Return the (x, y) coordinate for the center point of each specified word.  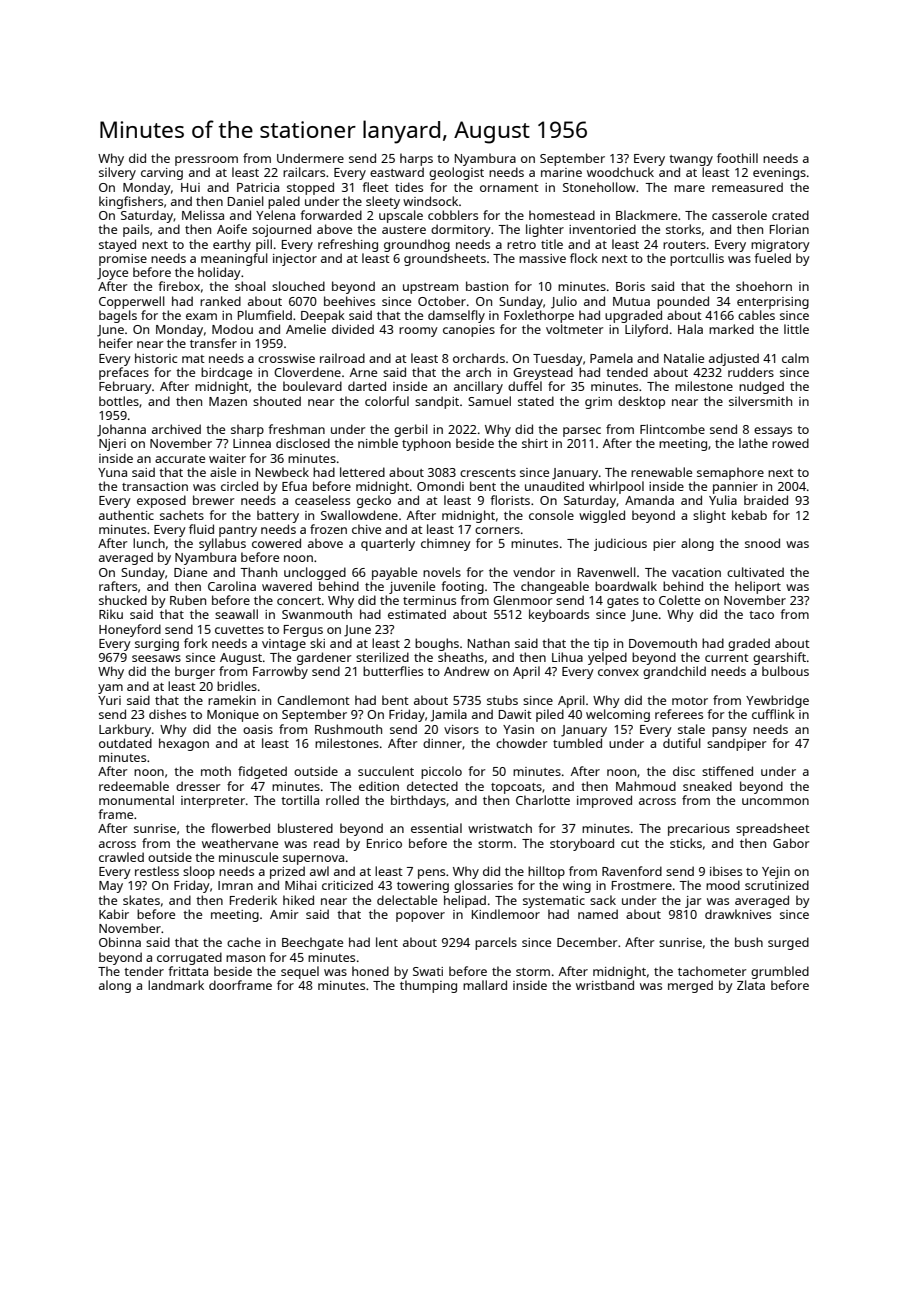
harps (416, 159)
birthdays (418, 801)
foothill (737, 158)
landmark (176, 985)
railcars (304, 172)
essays (773, 432)
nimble (378, 443)
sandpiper (737, 744)
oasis (258, 729)
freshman (296, 429)
